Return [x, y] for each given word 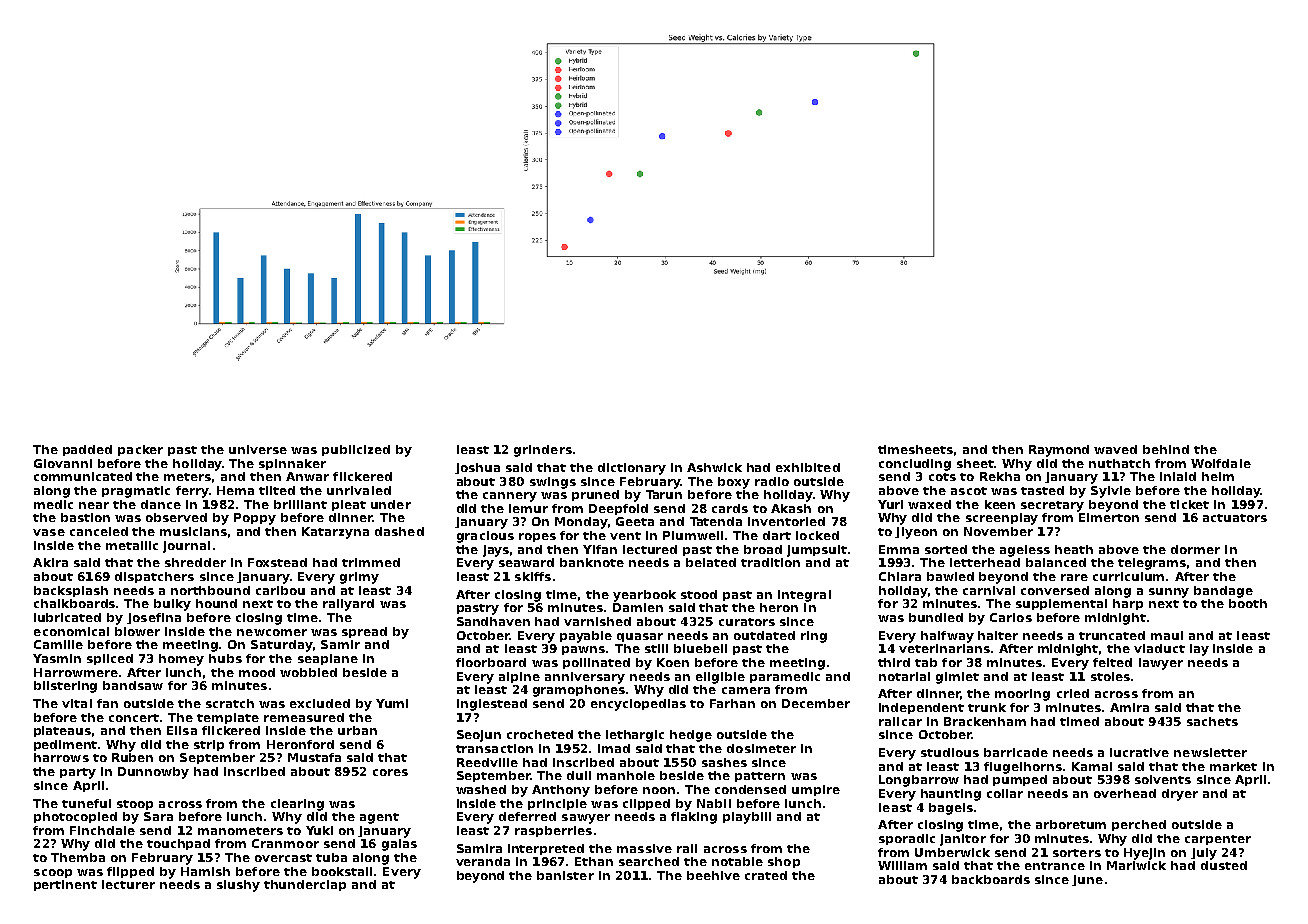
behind [1166, 449]
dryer [1180, 795]
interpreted [546, 849]
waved [1115, 449]
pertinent [65, 885]
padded [87, 450]
